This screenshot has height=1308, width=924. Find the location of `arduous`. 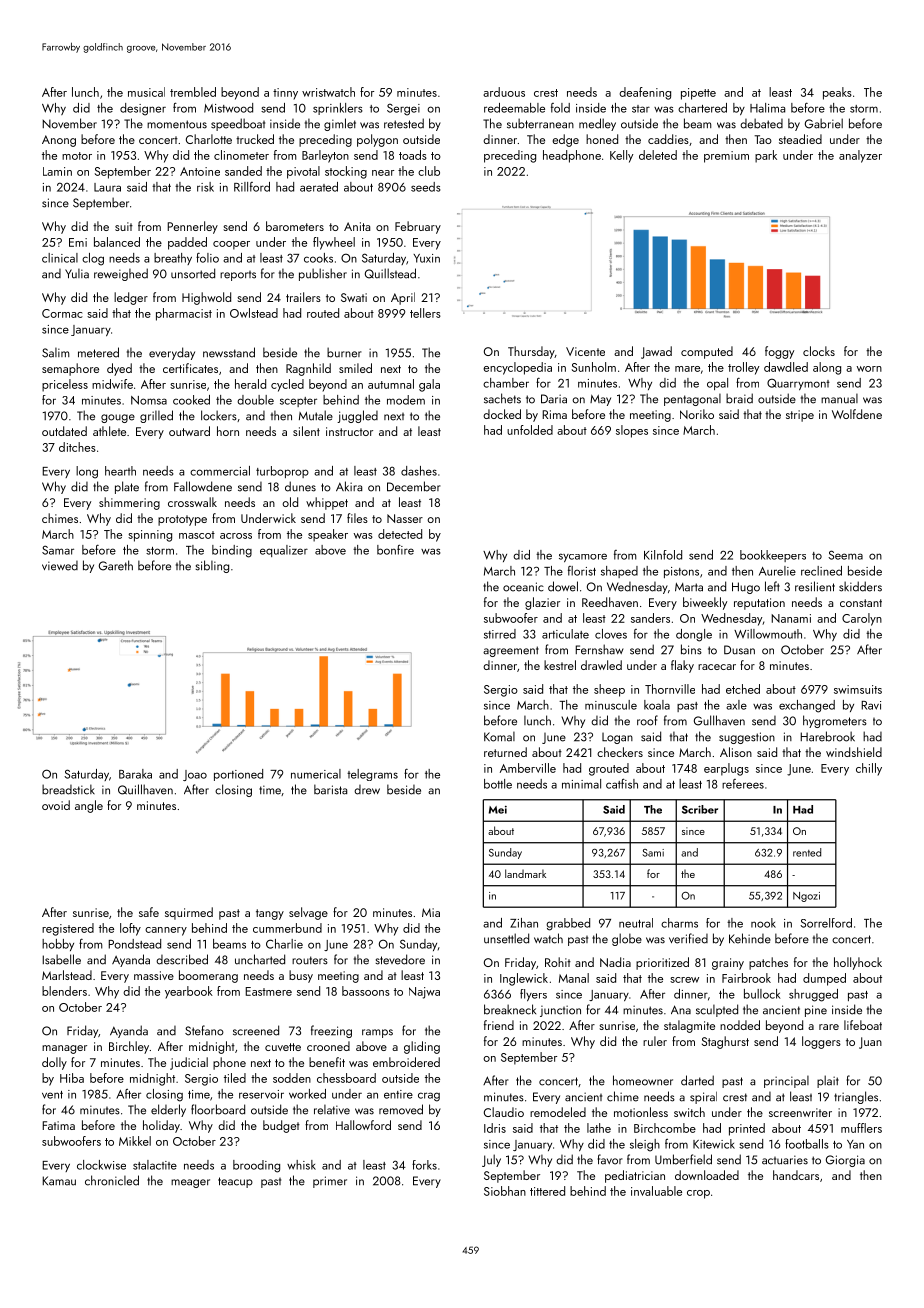

arduous is located at coordinates (504, 92).
